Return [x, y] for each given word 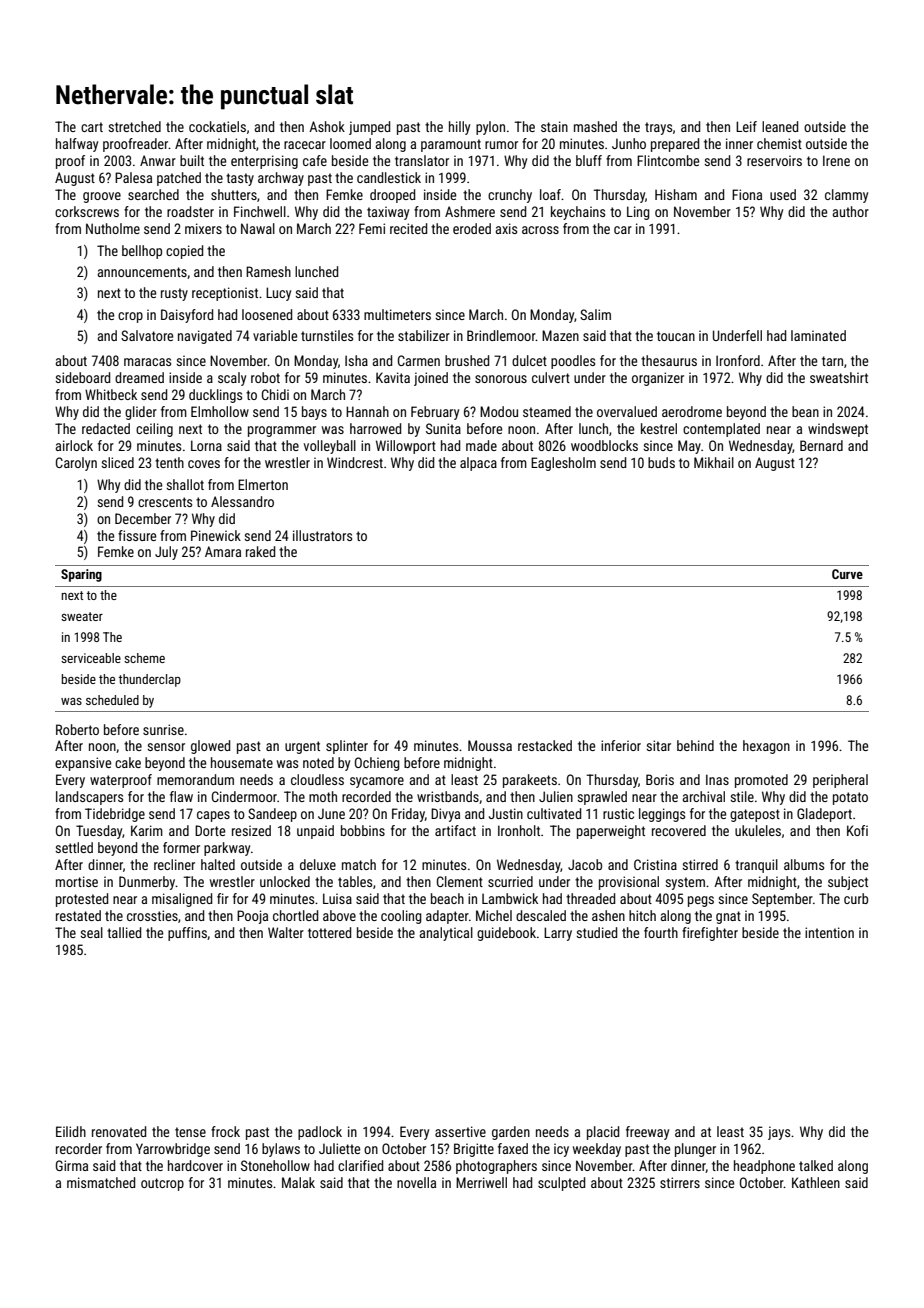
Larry [558, 934]
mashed [595, 126]
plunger [695, 1150]
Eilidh [71, 1131]
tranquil [756, 866]
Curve [847, 574]
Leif [746, 126]
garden [511, 1133]
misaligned [182, 900]
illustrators [322, 535]
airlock [74, 445]
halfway [77, 145]
